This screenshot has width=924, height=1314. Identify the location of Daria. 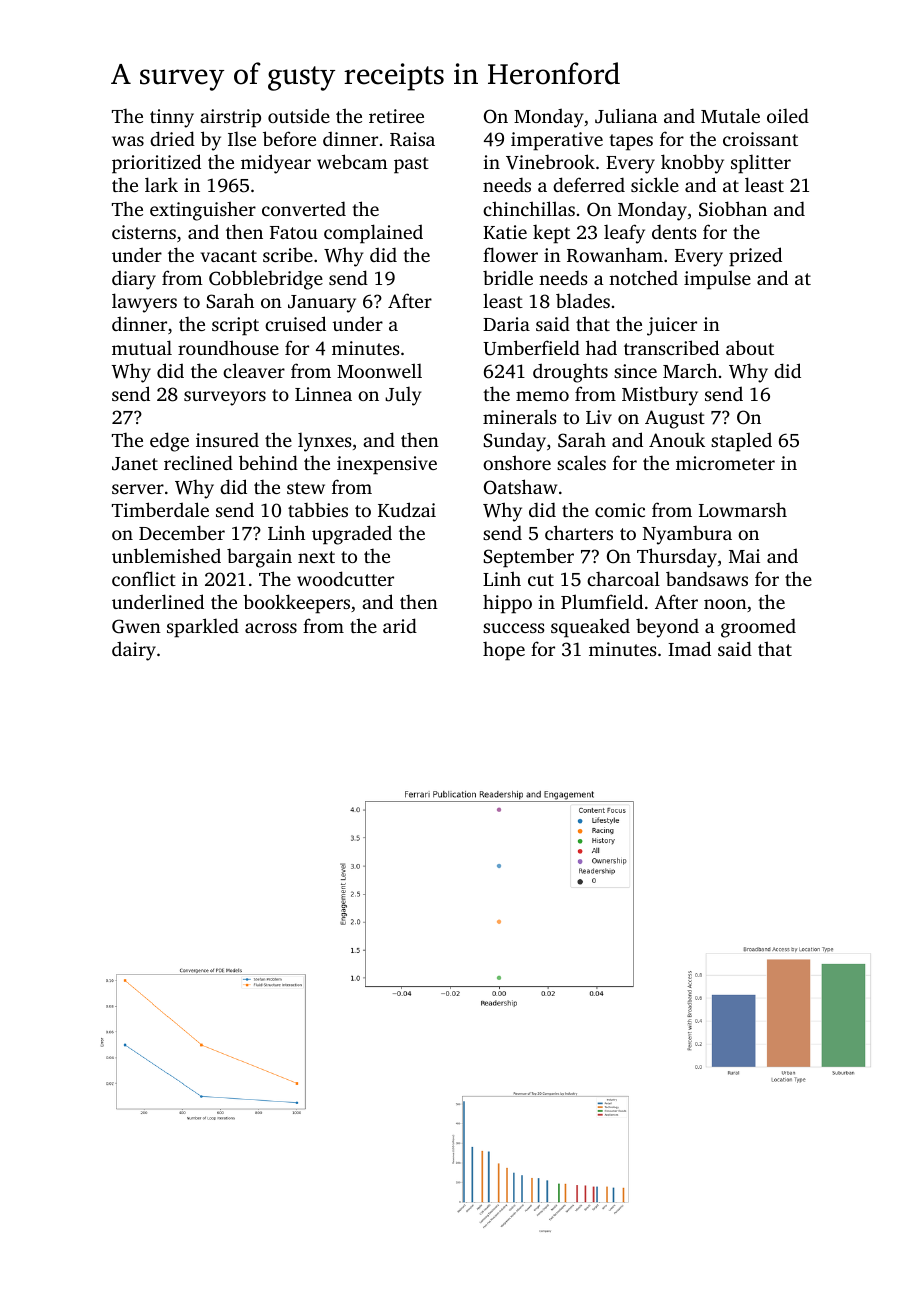
(506, 324).
